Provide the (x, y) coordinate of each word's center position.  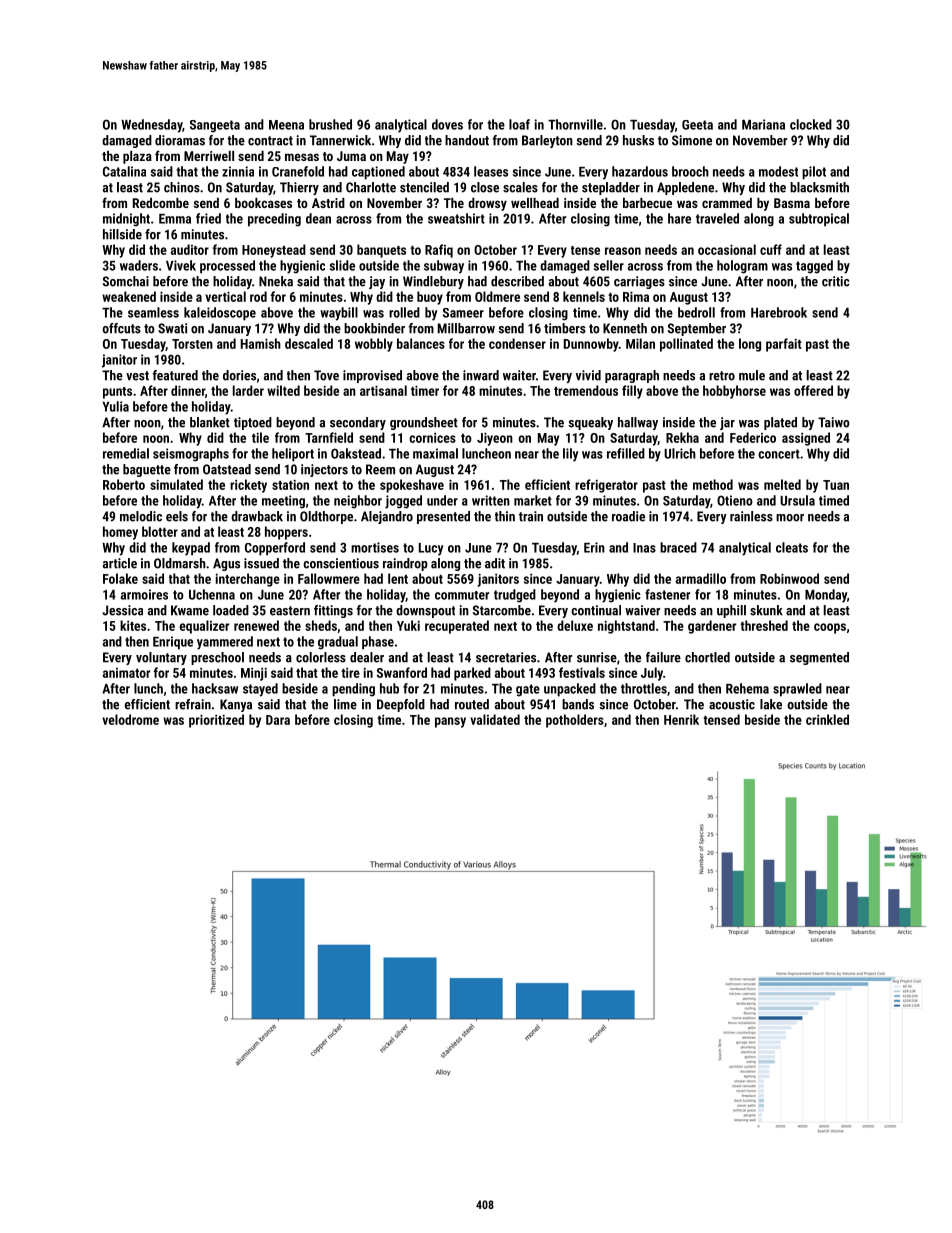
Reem (380, 469)
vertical (225, 296)
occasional (727, 249)
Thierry (299, 188)
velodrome (130, 719)
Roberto (124, 484)
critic (836, 281)
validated (495, 719)
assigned (806, 439)
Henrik (681, 719)
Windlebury (433, 282)
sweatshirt (456, 218)
